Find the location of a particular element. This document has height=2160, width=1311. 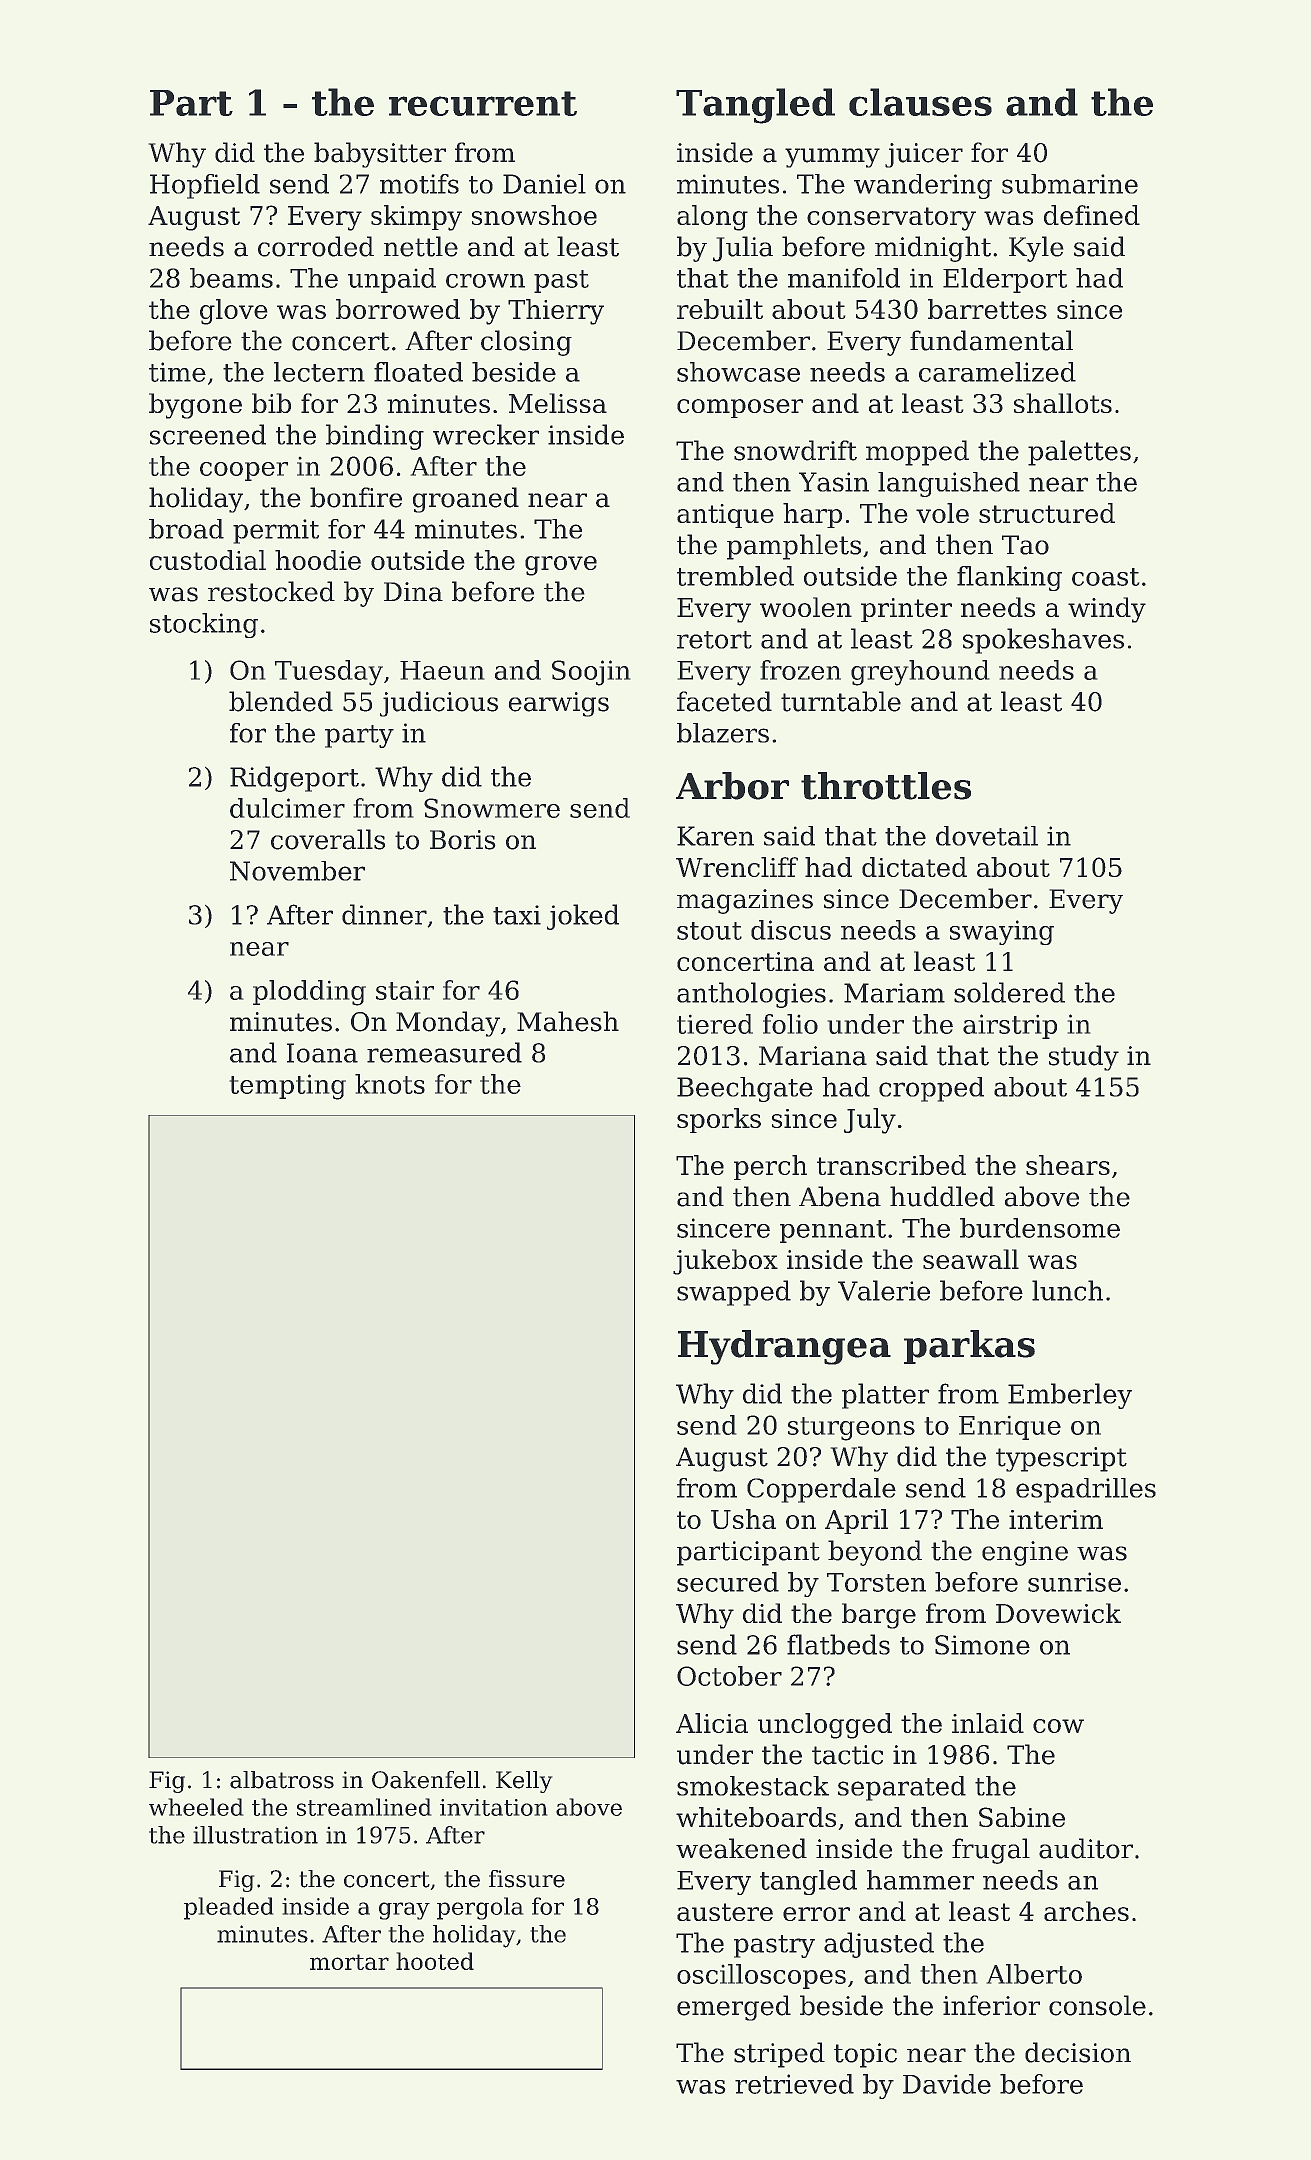

defined is located at coordinates (1092, 215).
